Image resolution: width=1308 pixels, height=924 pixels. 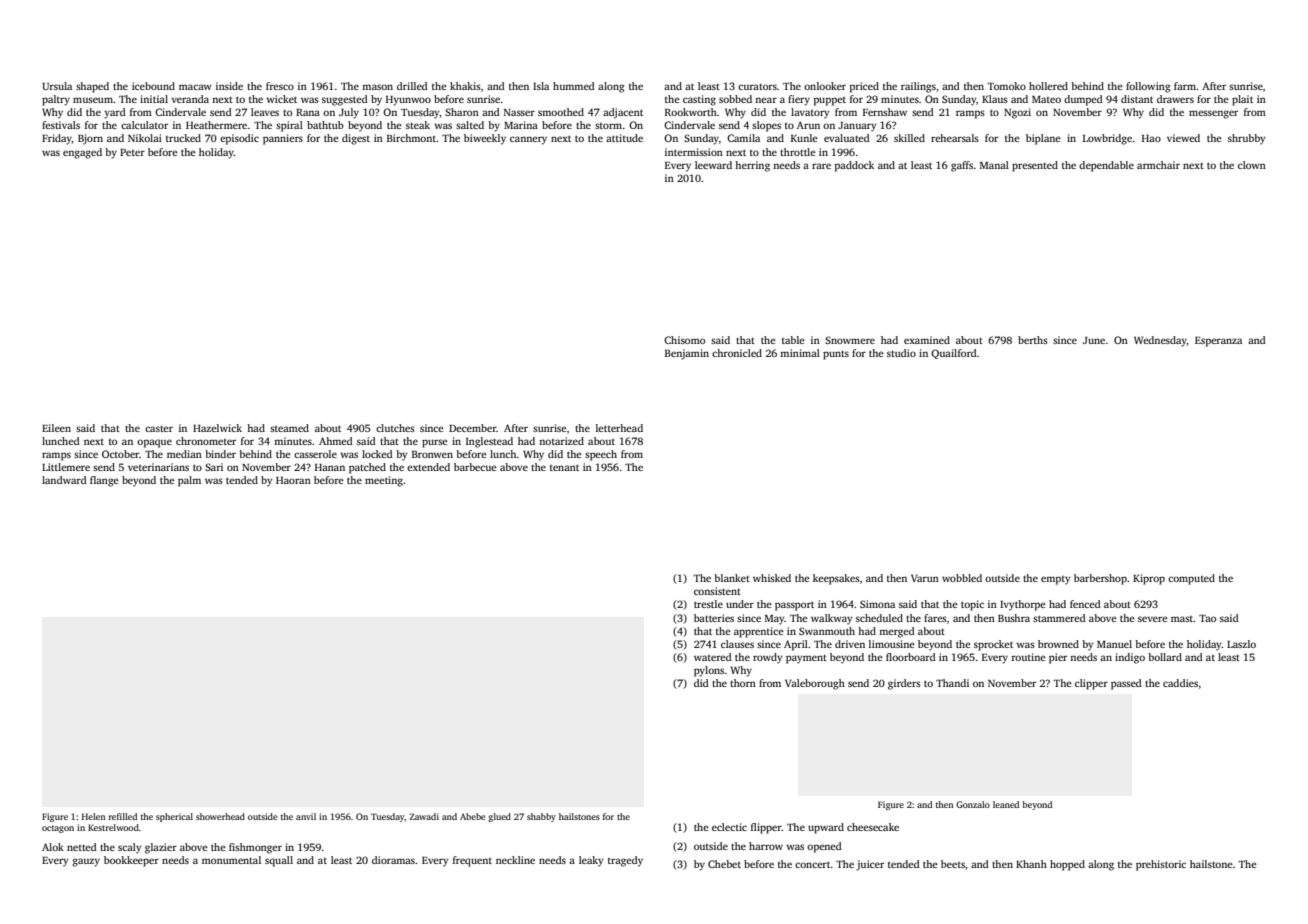 I want to click on speech, so click(x=601, y=455).
